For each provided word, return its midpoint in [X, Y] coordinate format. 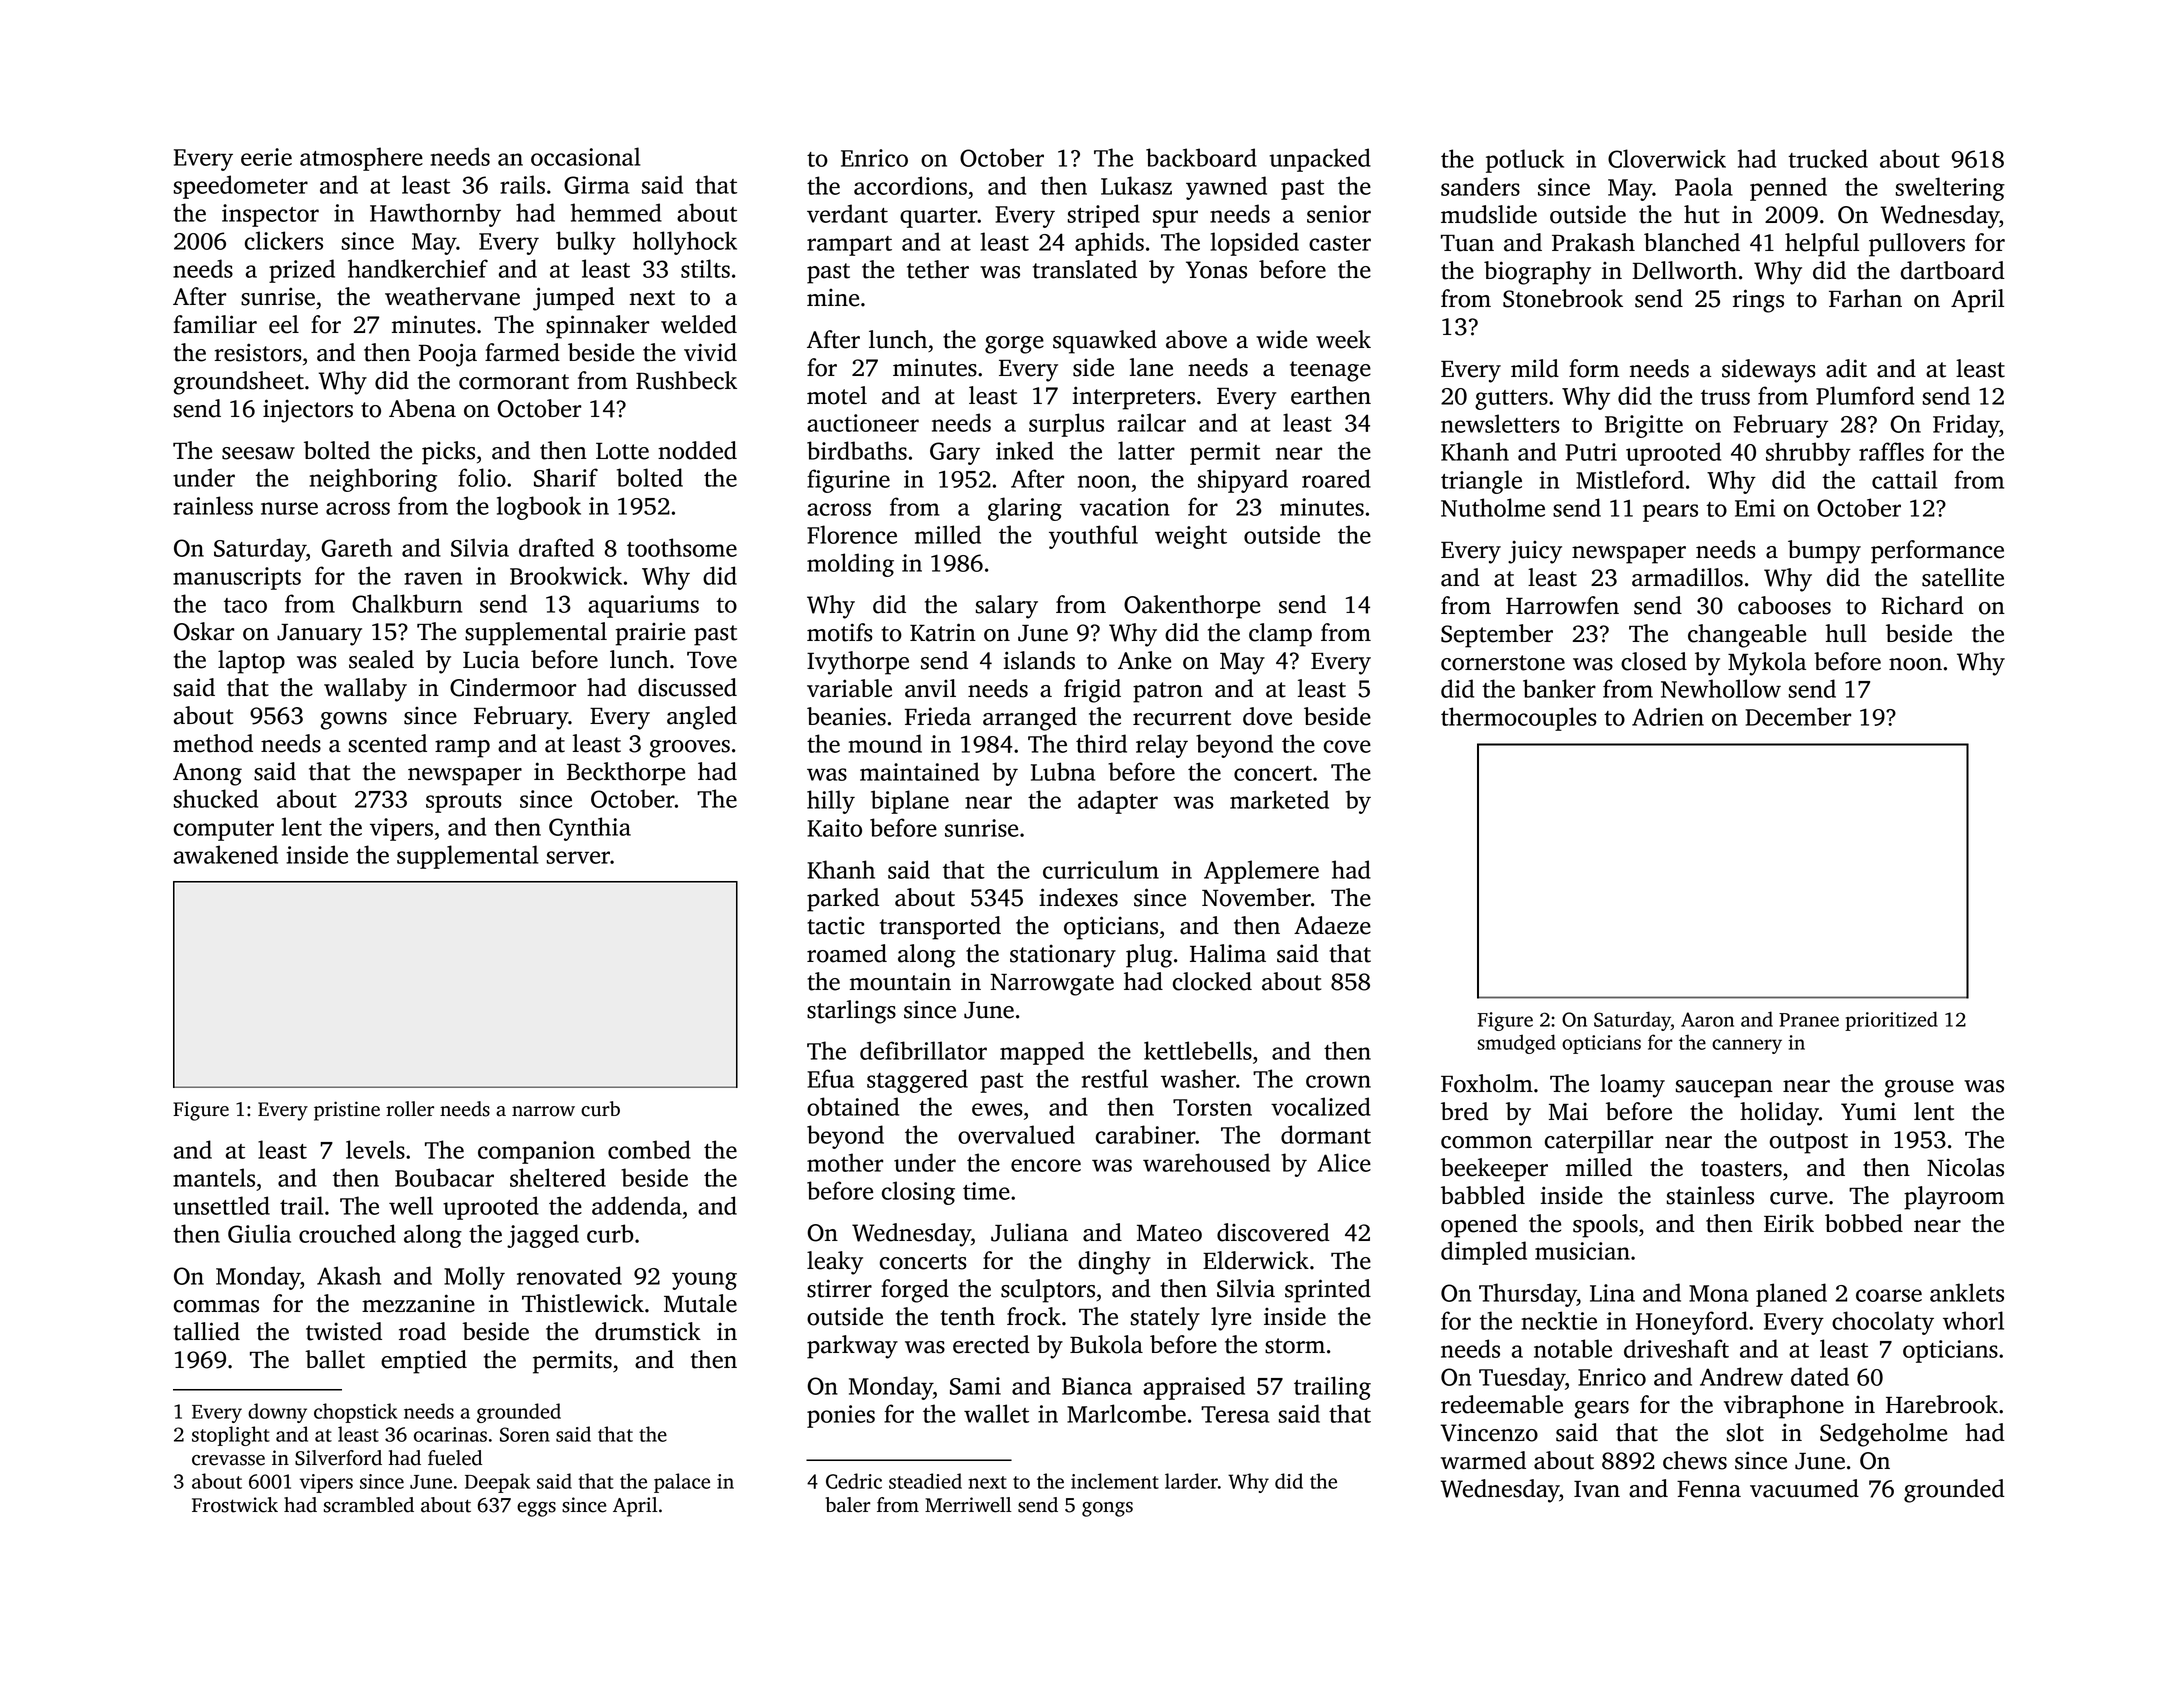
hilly [831, 802]
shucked [216, 798]
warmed [1483, 1460]
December [1798, 716]
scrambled [369, 1505]
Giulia [259, 1233]
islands [1039, 660]
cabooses [1784, 605]
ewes [997, 1109]
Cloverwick [1667, 158]
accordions [910, 185]
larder [1191, 1481]
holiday [1779, 1114]
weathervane [452, 296]
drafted [556, 547]
